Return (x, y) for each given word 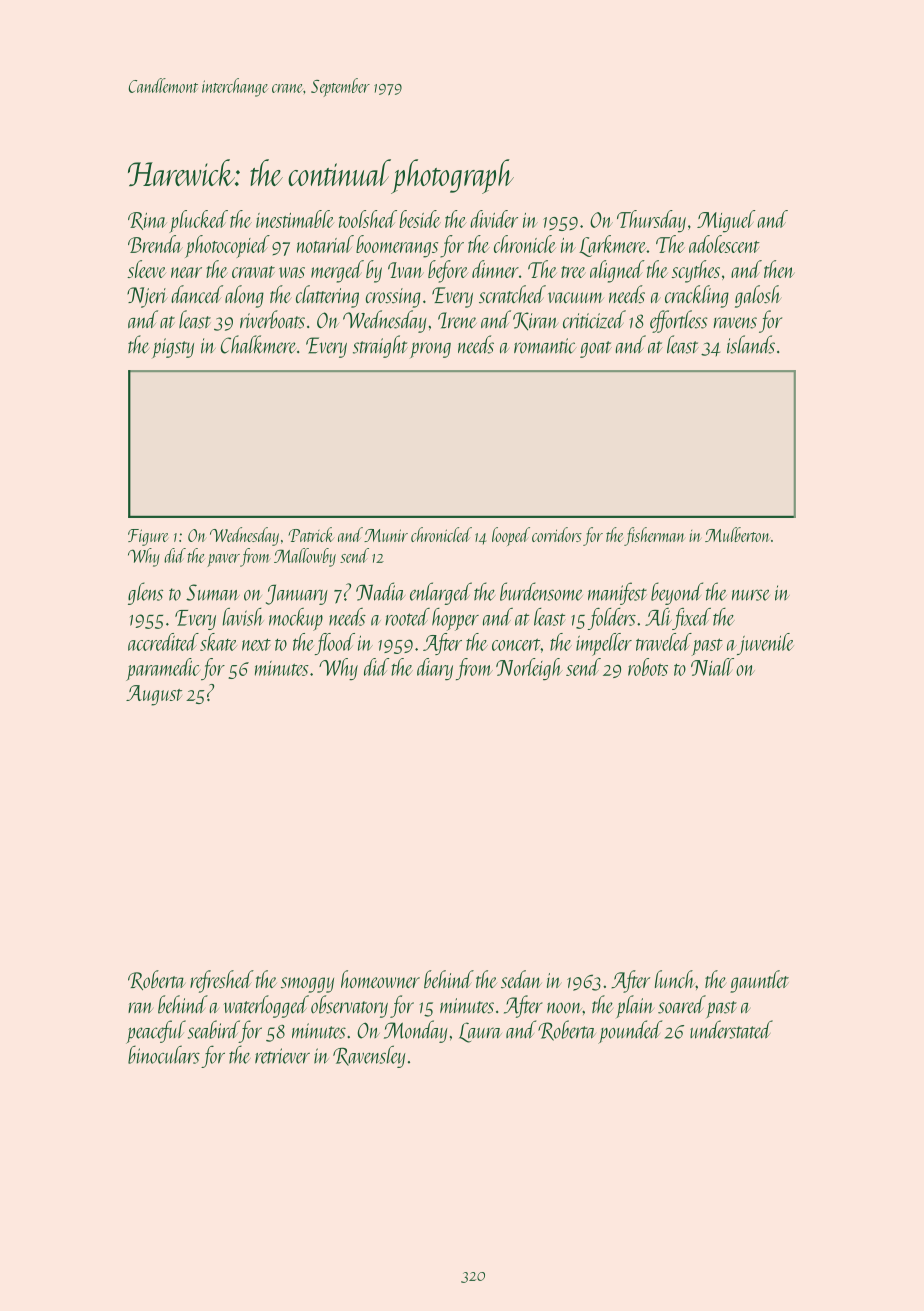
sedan (521, 979)
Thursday (651, 221)
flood (335, 644)
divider (494, 219)
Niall (712, 667)
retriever (282, 1056)
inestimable (295, 219)
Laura (480, 1032)
